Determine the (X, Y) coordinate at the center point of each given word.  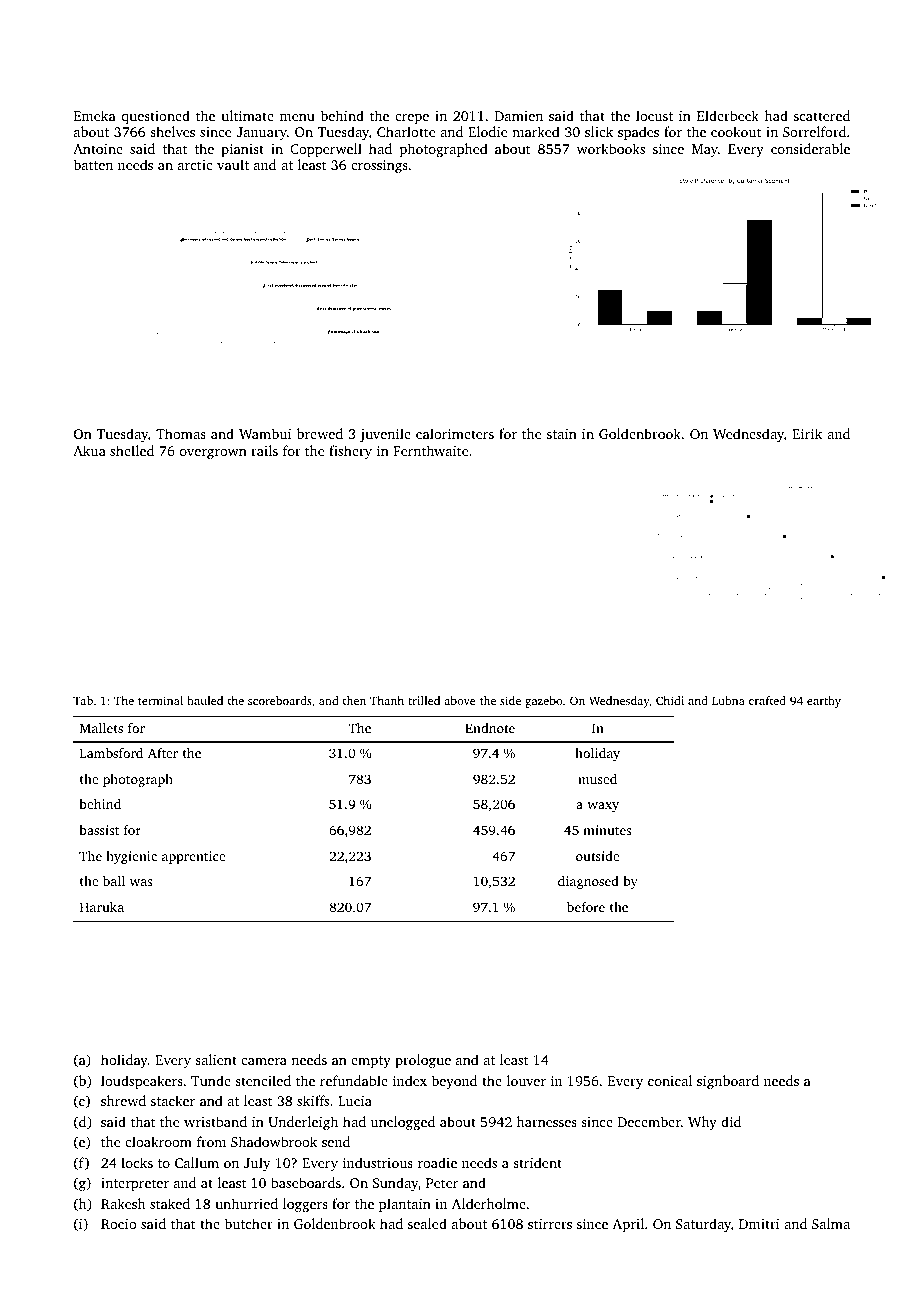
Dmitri (759, 1224)
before (586, 907)
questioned (156, 117)
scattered (822, 115)
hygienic (131, 857)
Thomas (181, 433)
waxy (603, 807)
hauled (205, 700)
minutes (607, 830)
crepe (412, 119)
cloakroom (158, 1141)
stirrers (550, 1224)
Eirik (807, 433)
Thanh (387, 700)
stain (562, 434)
